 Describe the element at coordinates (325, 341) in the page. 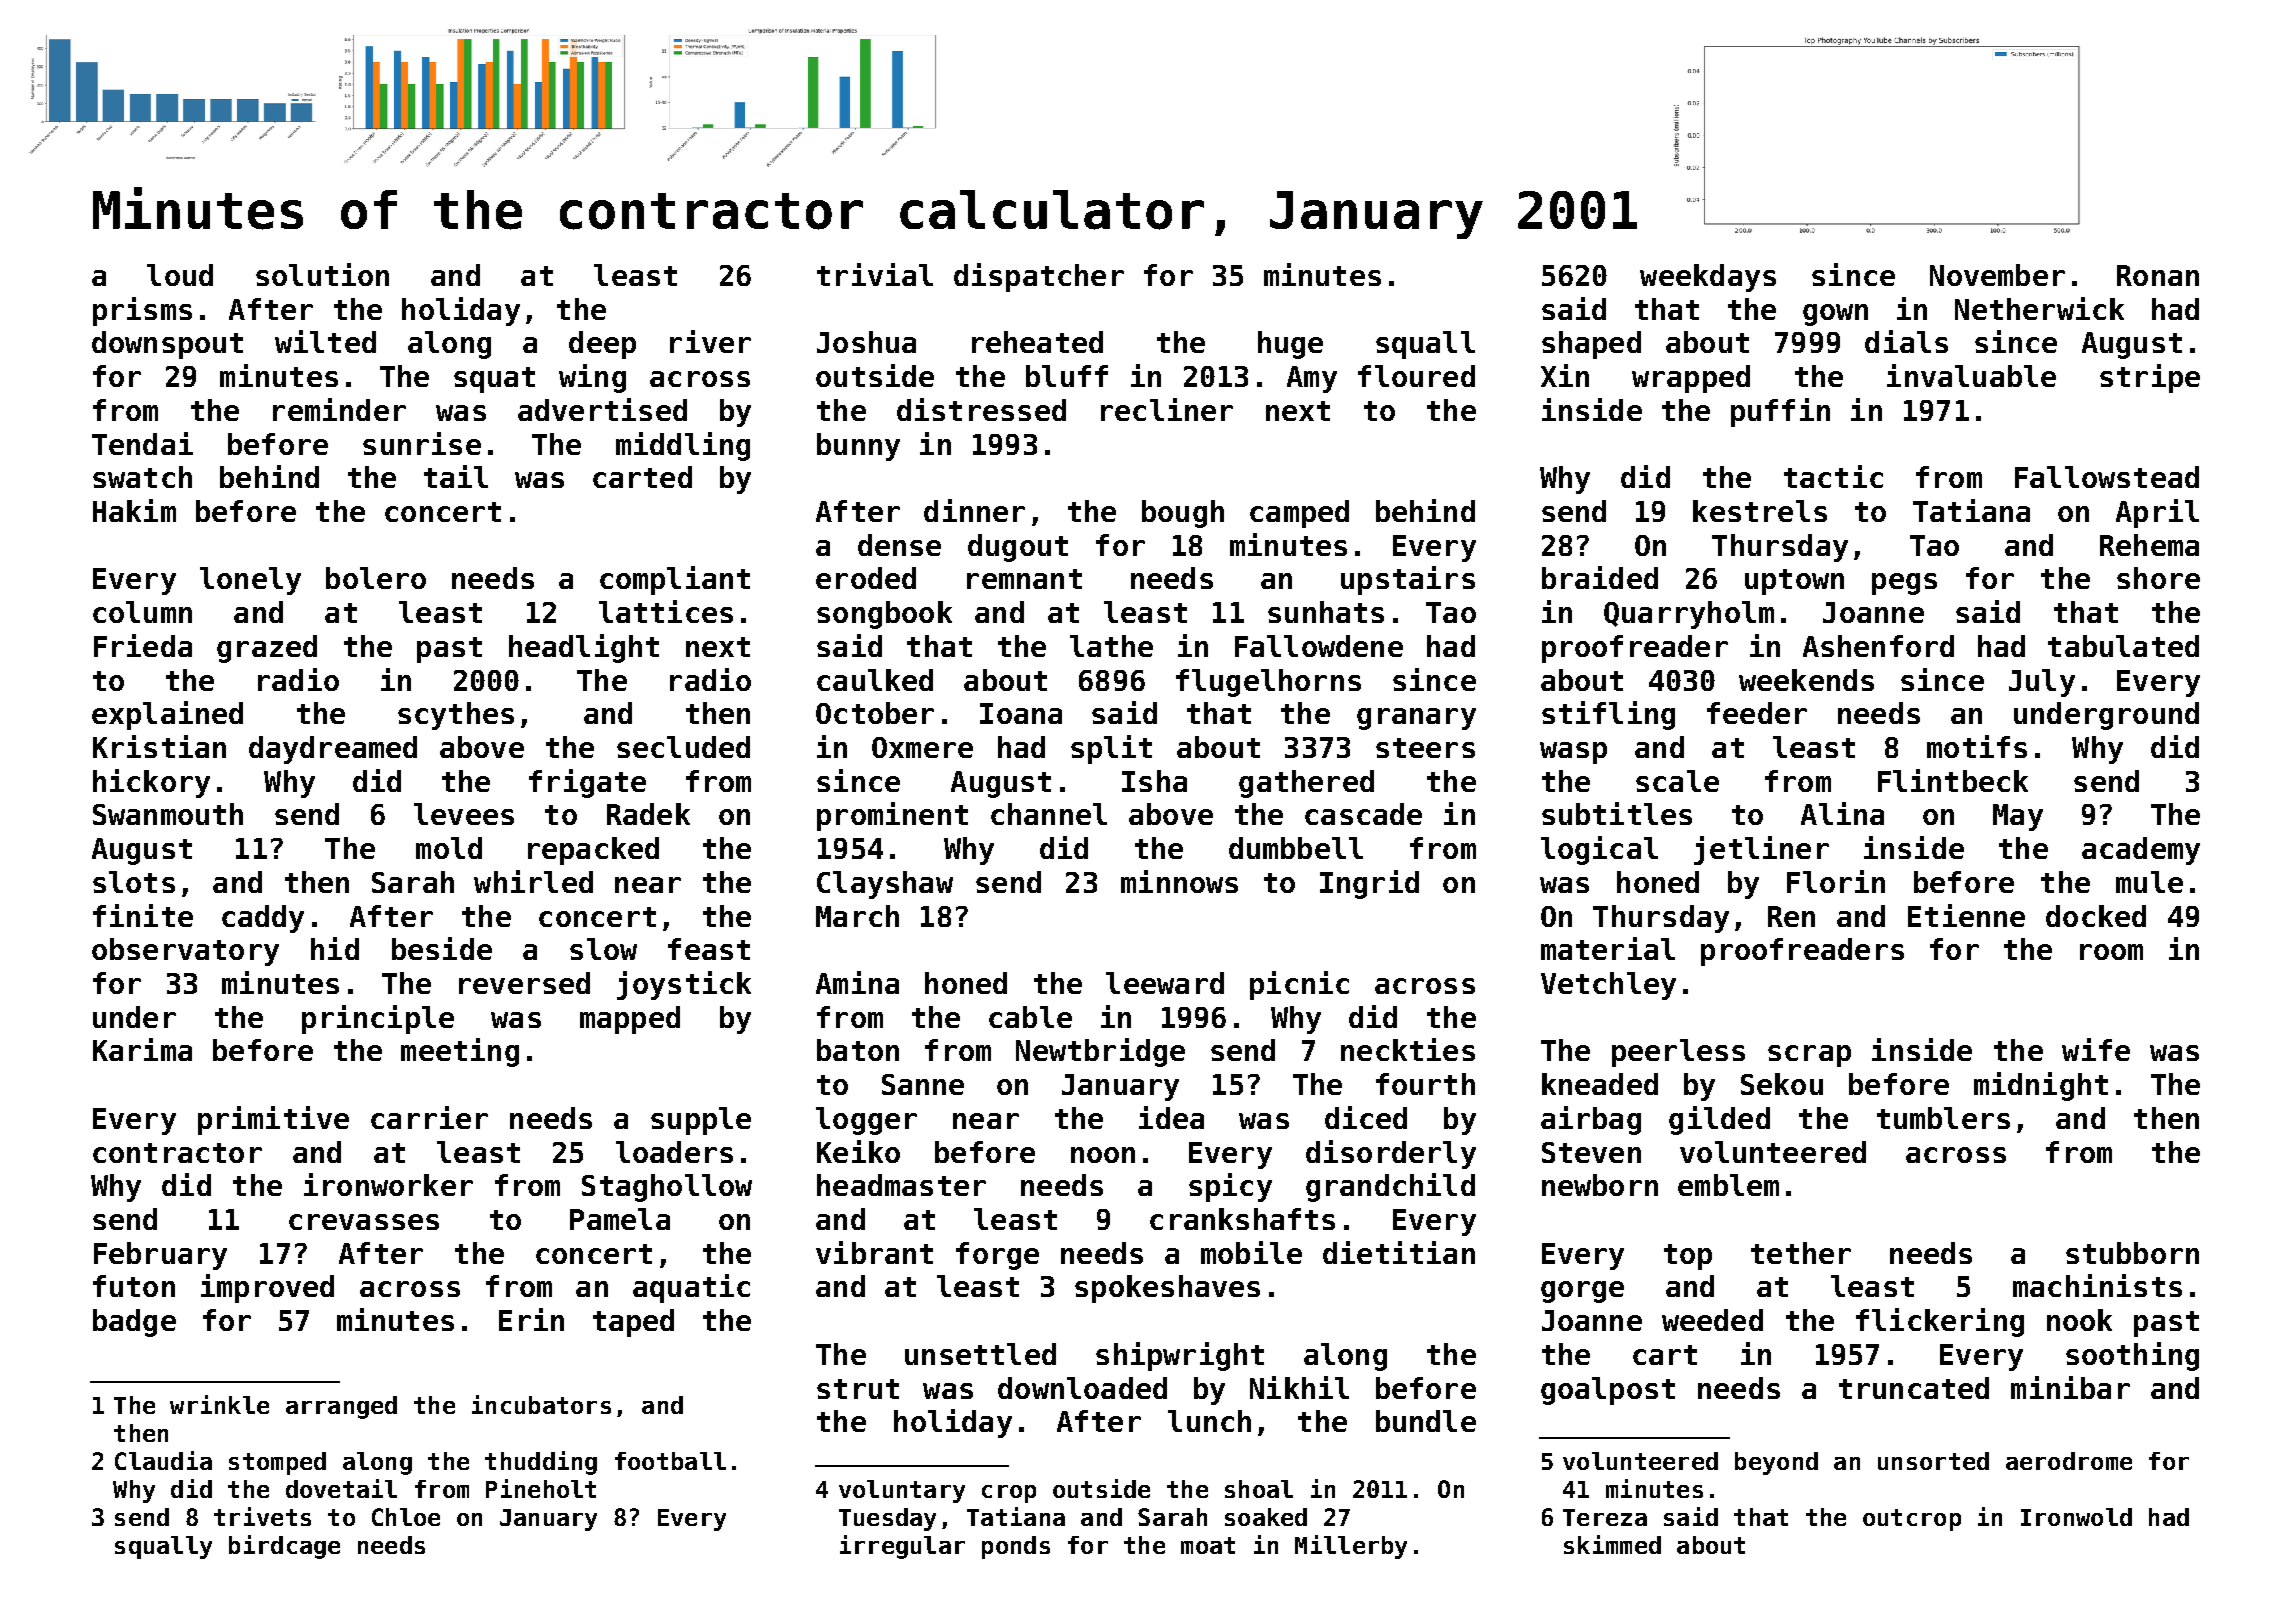

I see `wilted` at that location.
